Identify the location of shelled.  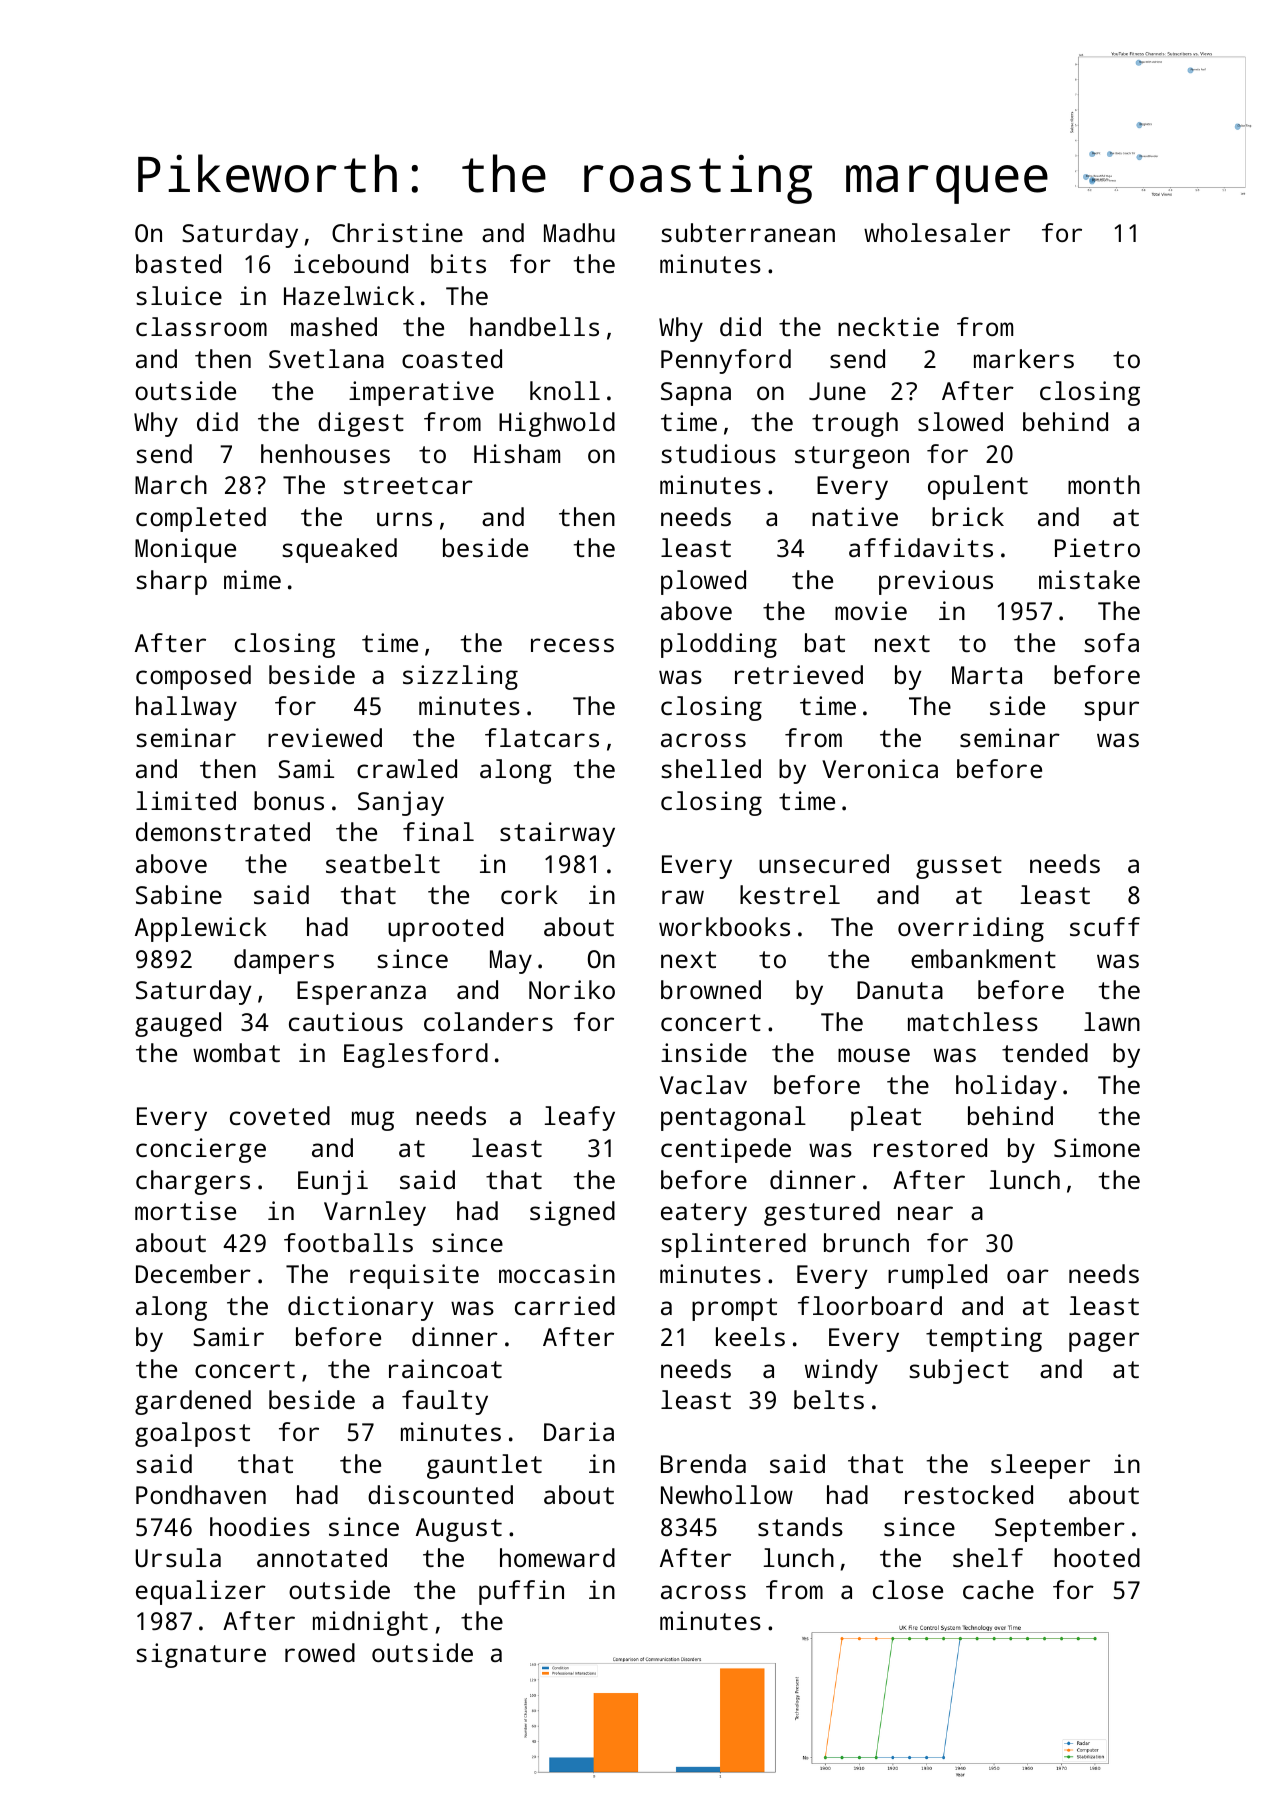
(711, 768).
